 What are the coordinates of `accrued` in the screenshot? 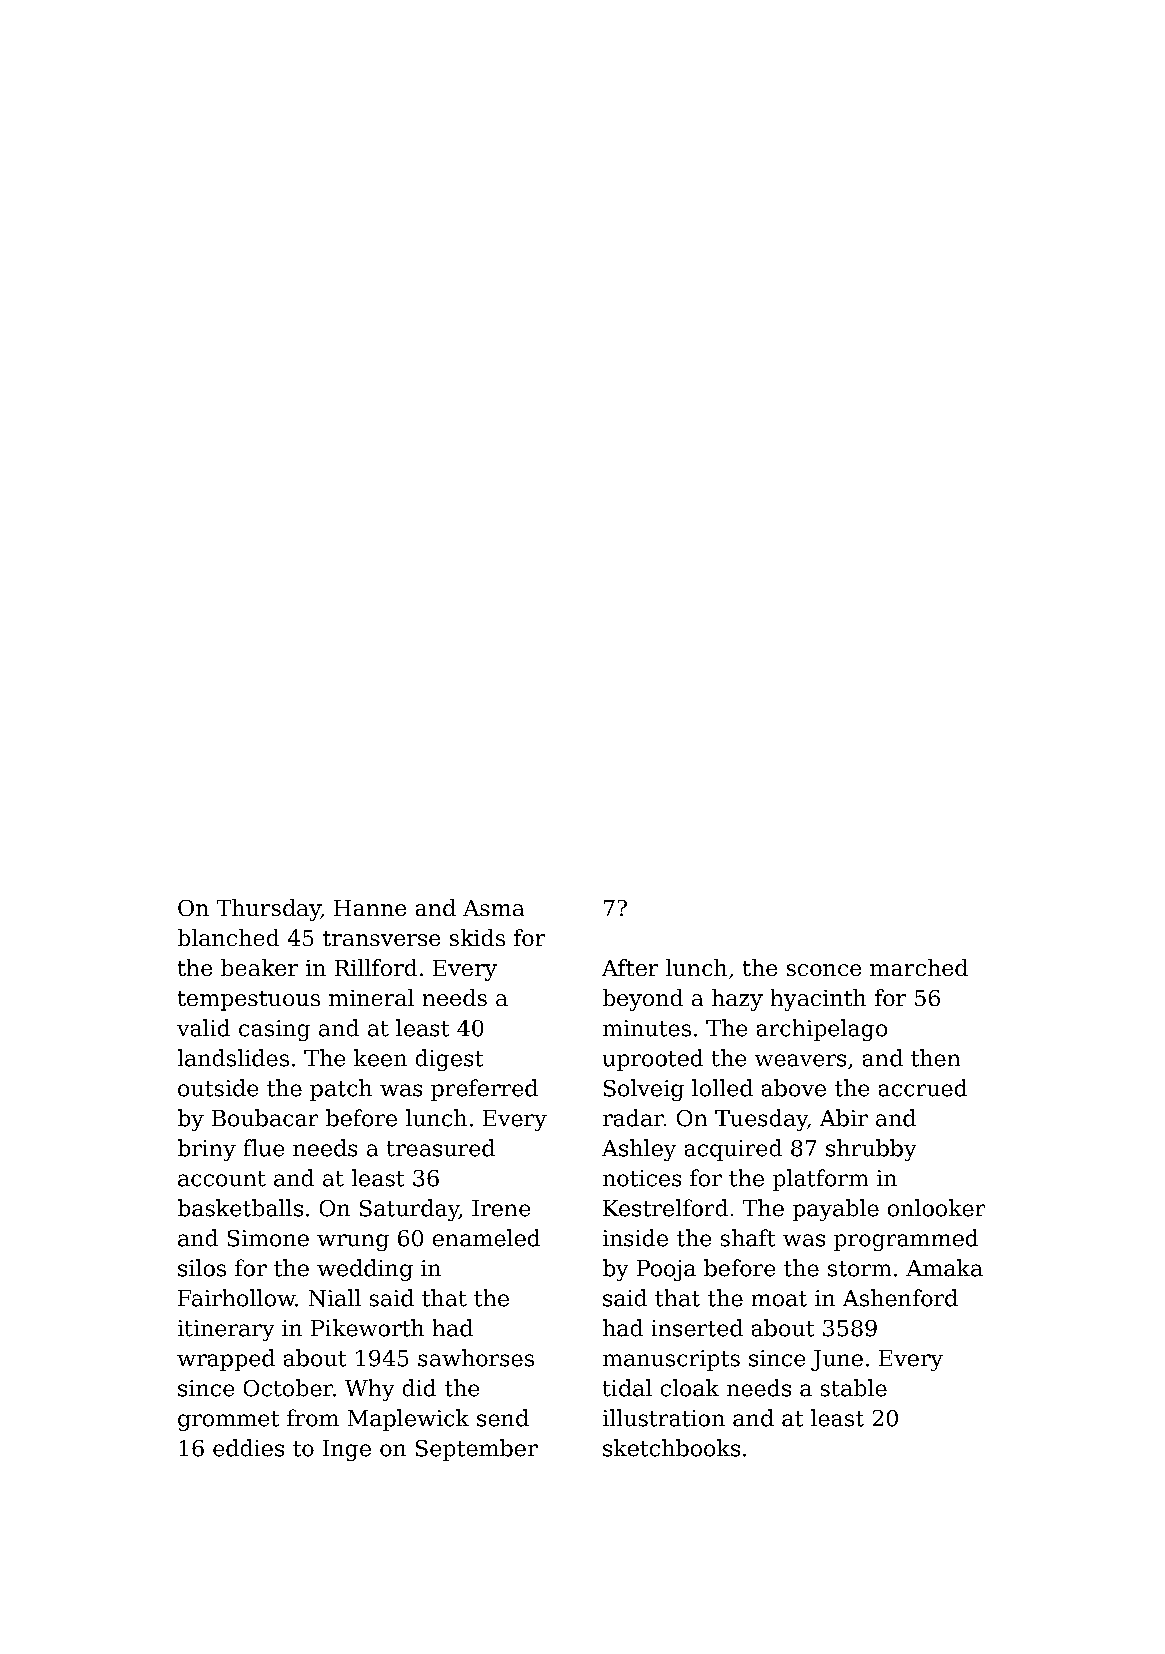 It's located at (923, 1088).
